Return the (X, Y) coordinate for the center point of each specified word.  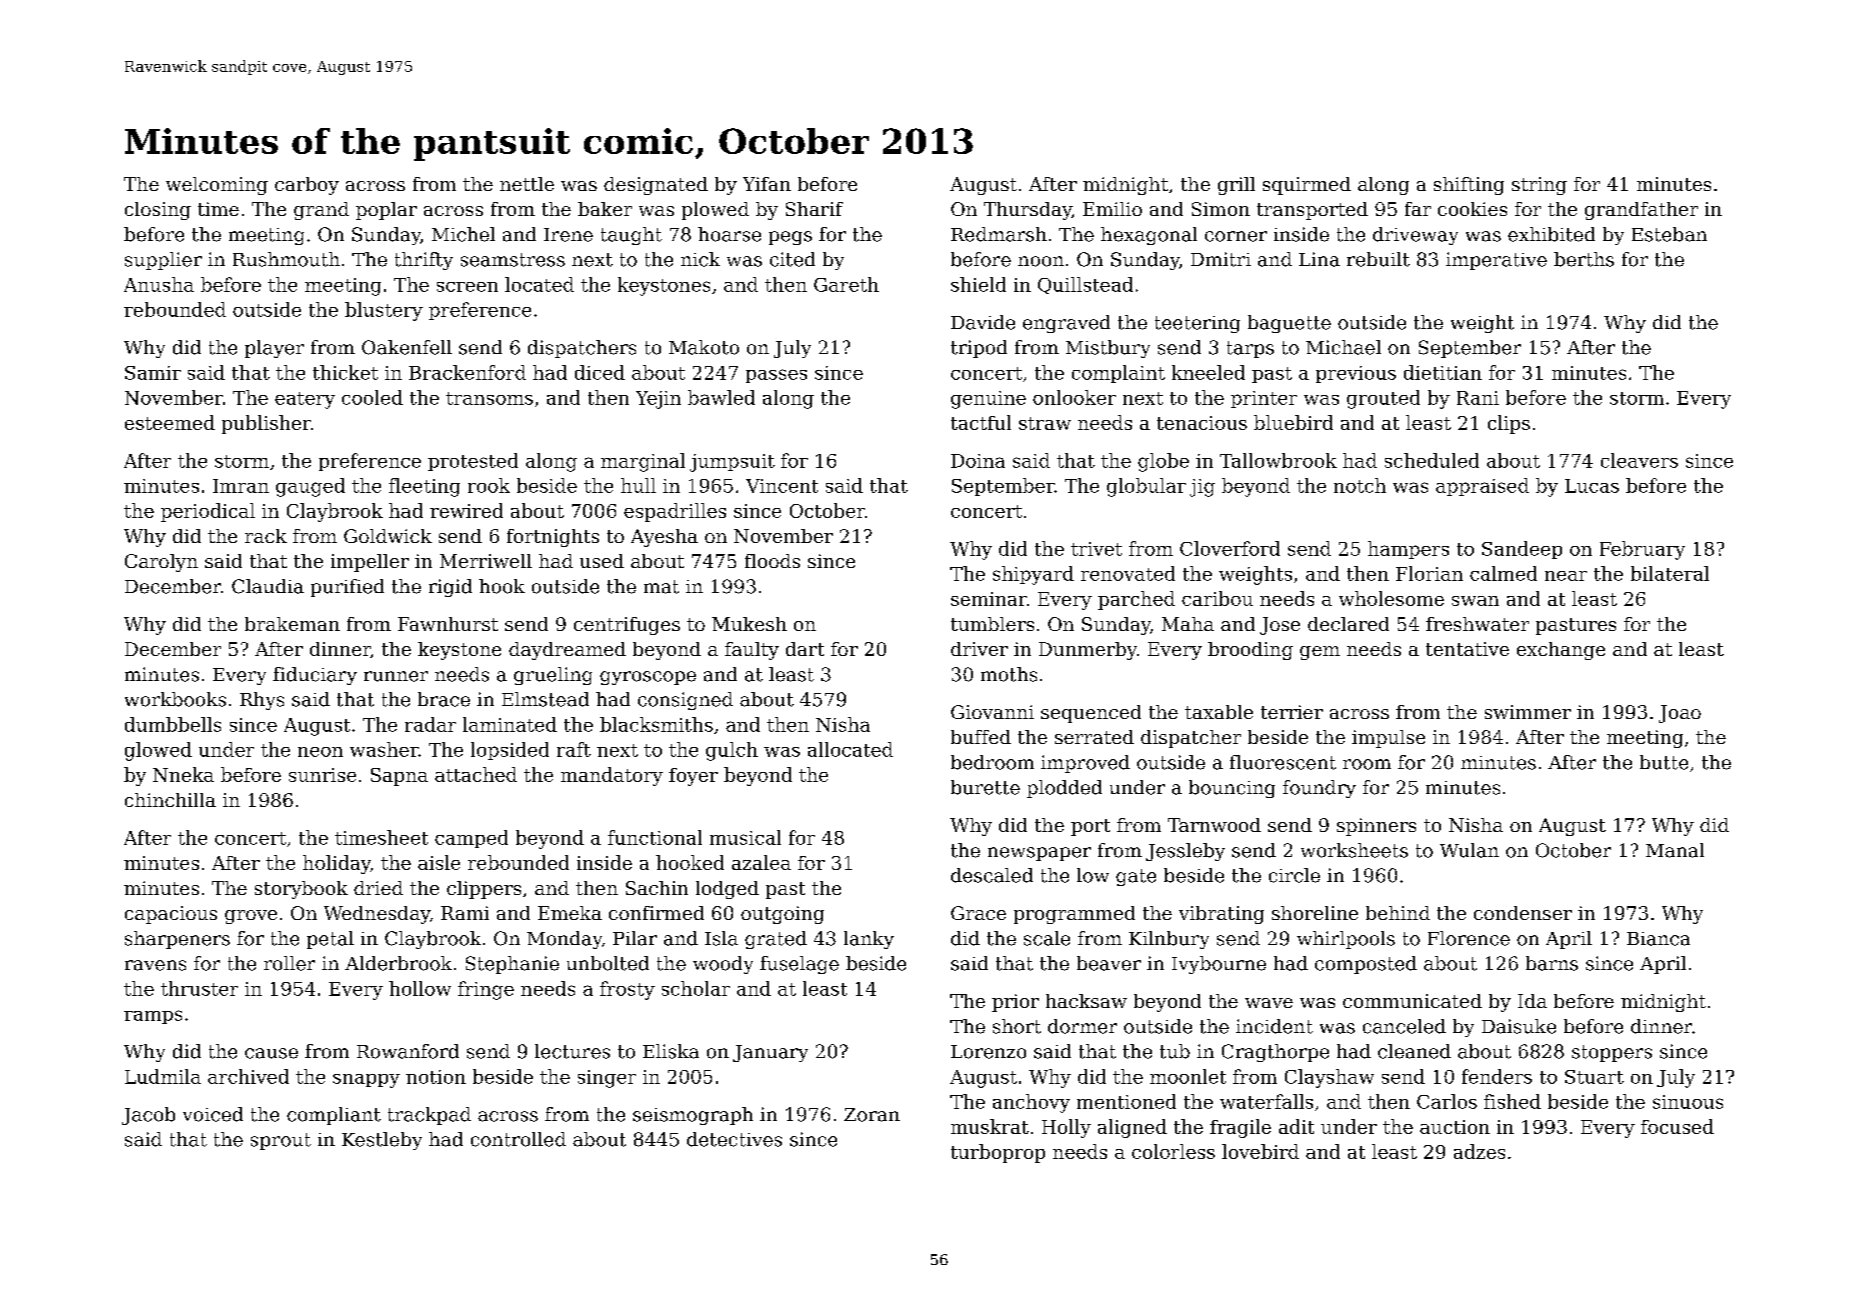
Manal (1675, 850)
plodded (1064, 789)
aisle (439, 862)
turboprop (998, 1153)
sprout (281, 1141)
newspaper (1039, 854)
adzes (1479, 1151)
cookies (1472, 209)
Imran (241, 486)
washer (384, 749)
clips (1509, 424)
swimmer (1528, 712)
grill (1236, 186)
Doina (978, 461)
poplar (386, 211)
